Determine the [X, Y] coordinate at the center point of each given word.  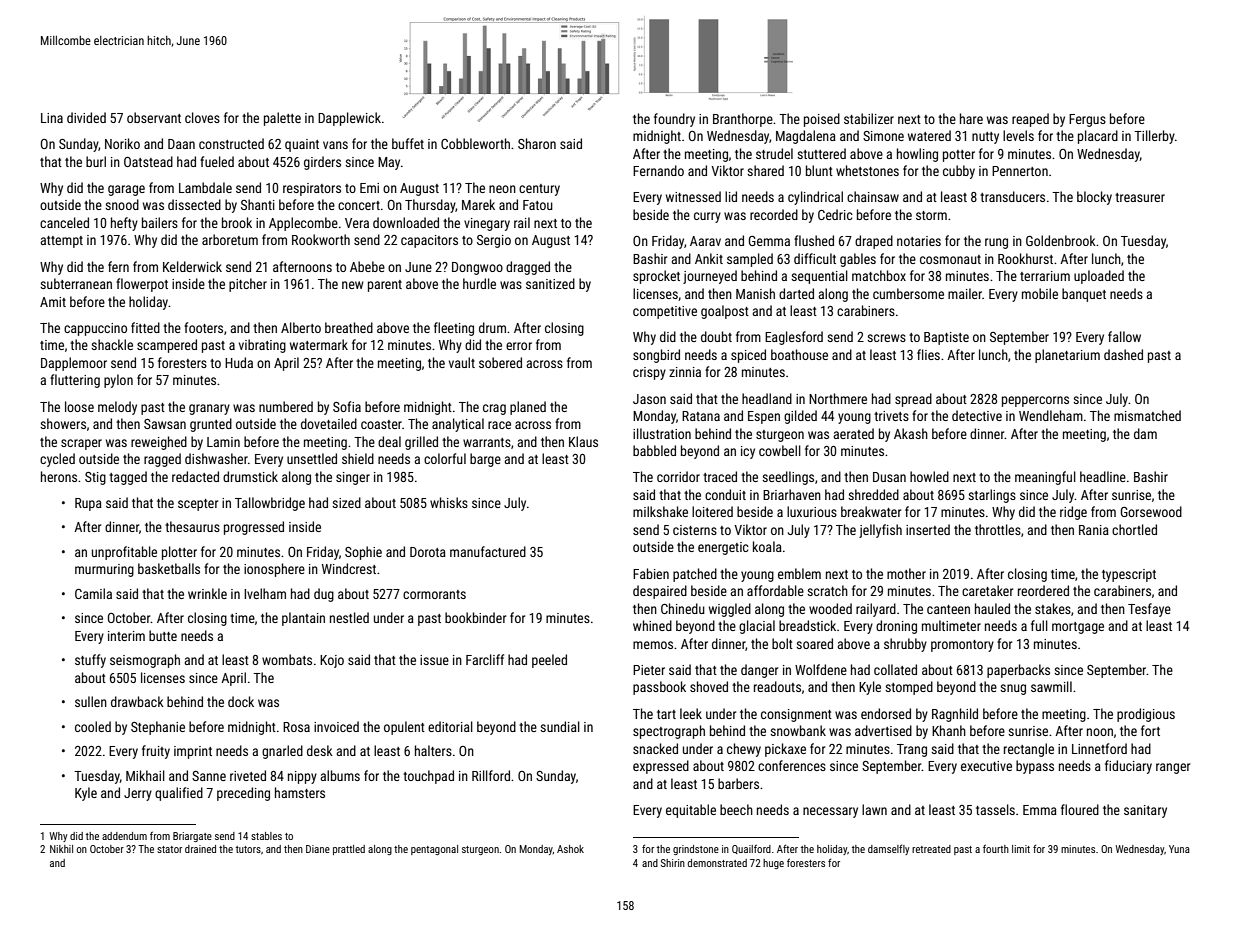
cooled [93, 726]
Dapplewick [349, 119]
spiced [748, 356]
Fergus [1087, 120]
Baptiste [946, 338]
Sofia [347, 406]
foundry [674, 120]
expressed [661, 767]
